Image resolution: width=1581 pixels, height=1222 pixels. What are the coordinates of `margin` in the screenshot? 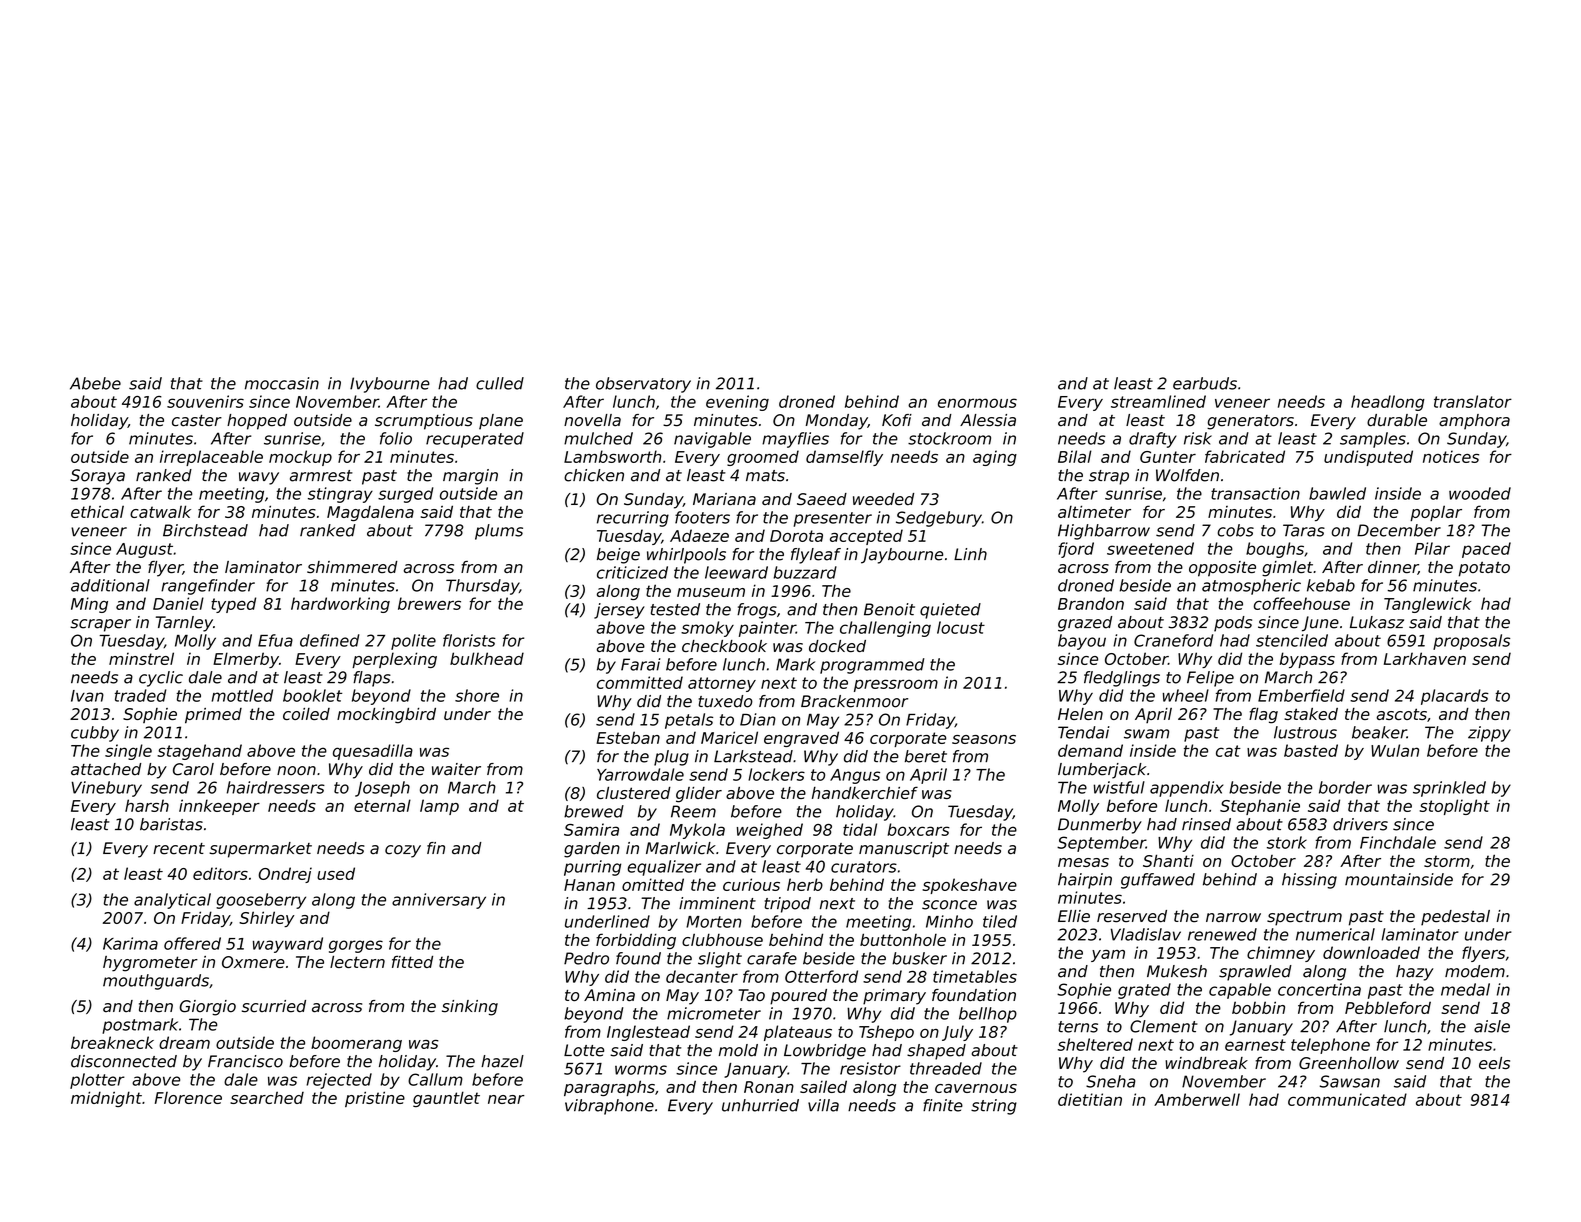 It's located at (470, 477).
